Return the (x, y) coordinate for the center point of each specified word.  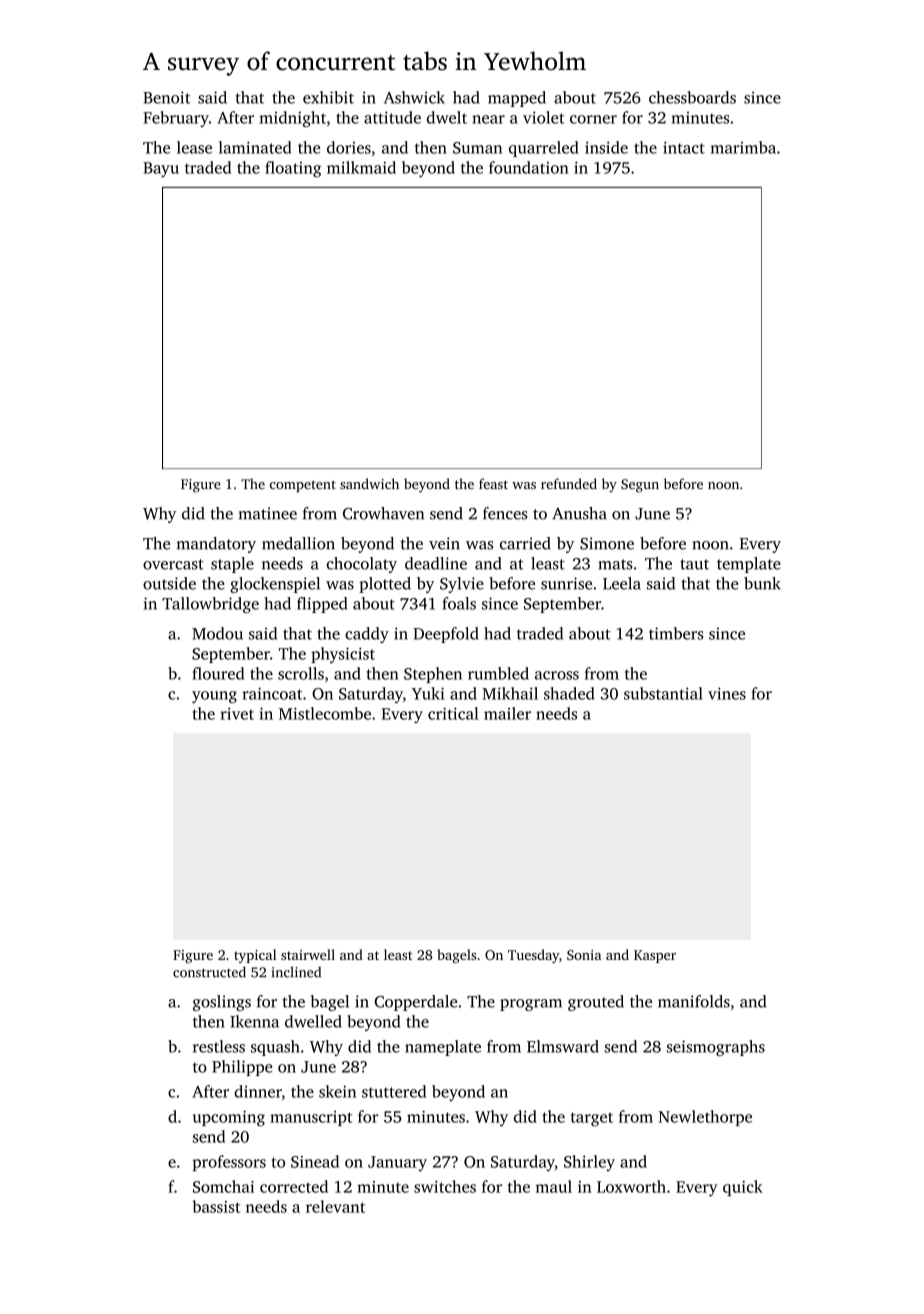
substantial (663, 693)
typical (255, 956)
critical (453, 713)
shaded (569, 693)
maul (554, 1186)
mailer (507, 713)
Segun (640, 486)
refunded (569, 483)
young (214, 697)
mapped (517, 99)
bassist (216, 1206)
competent (303, 486)
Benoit (166, 97)
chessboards (692, 97)
